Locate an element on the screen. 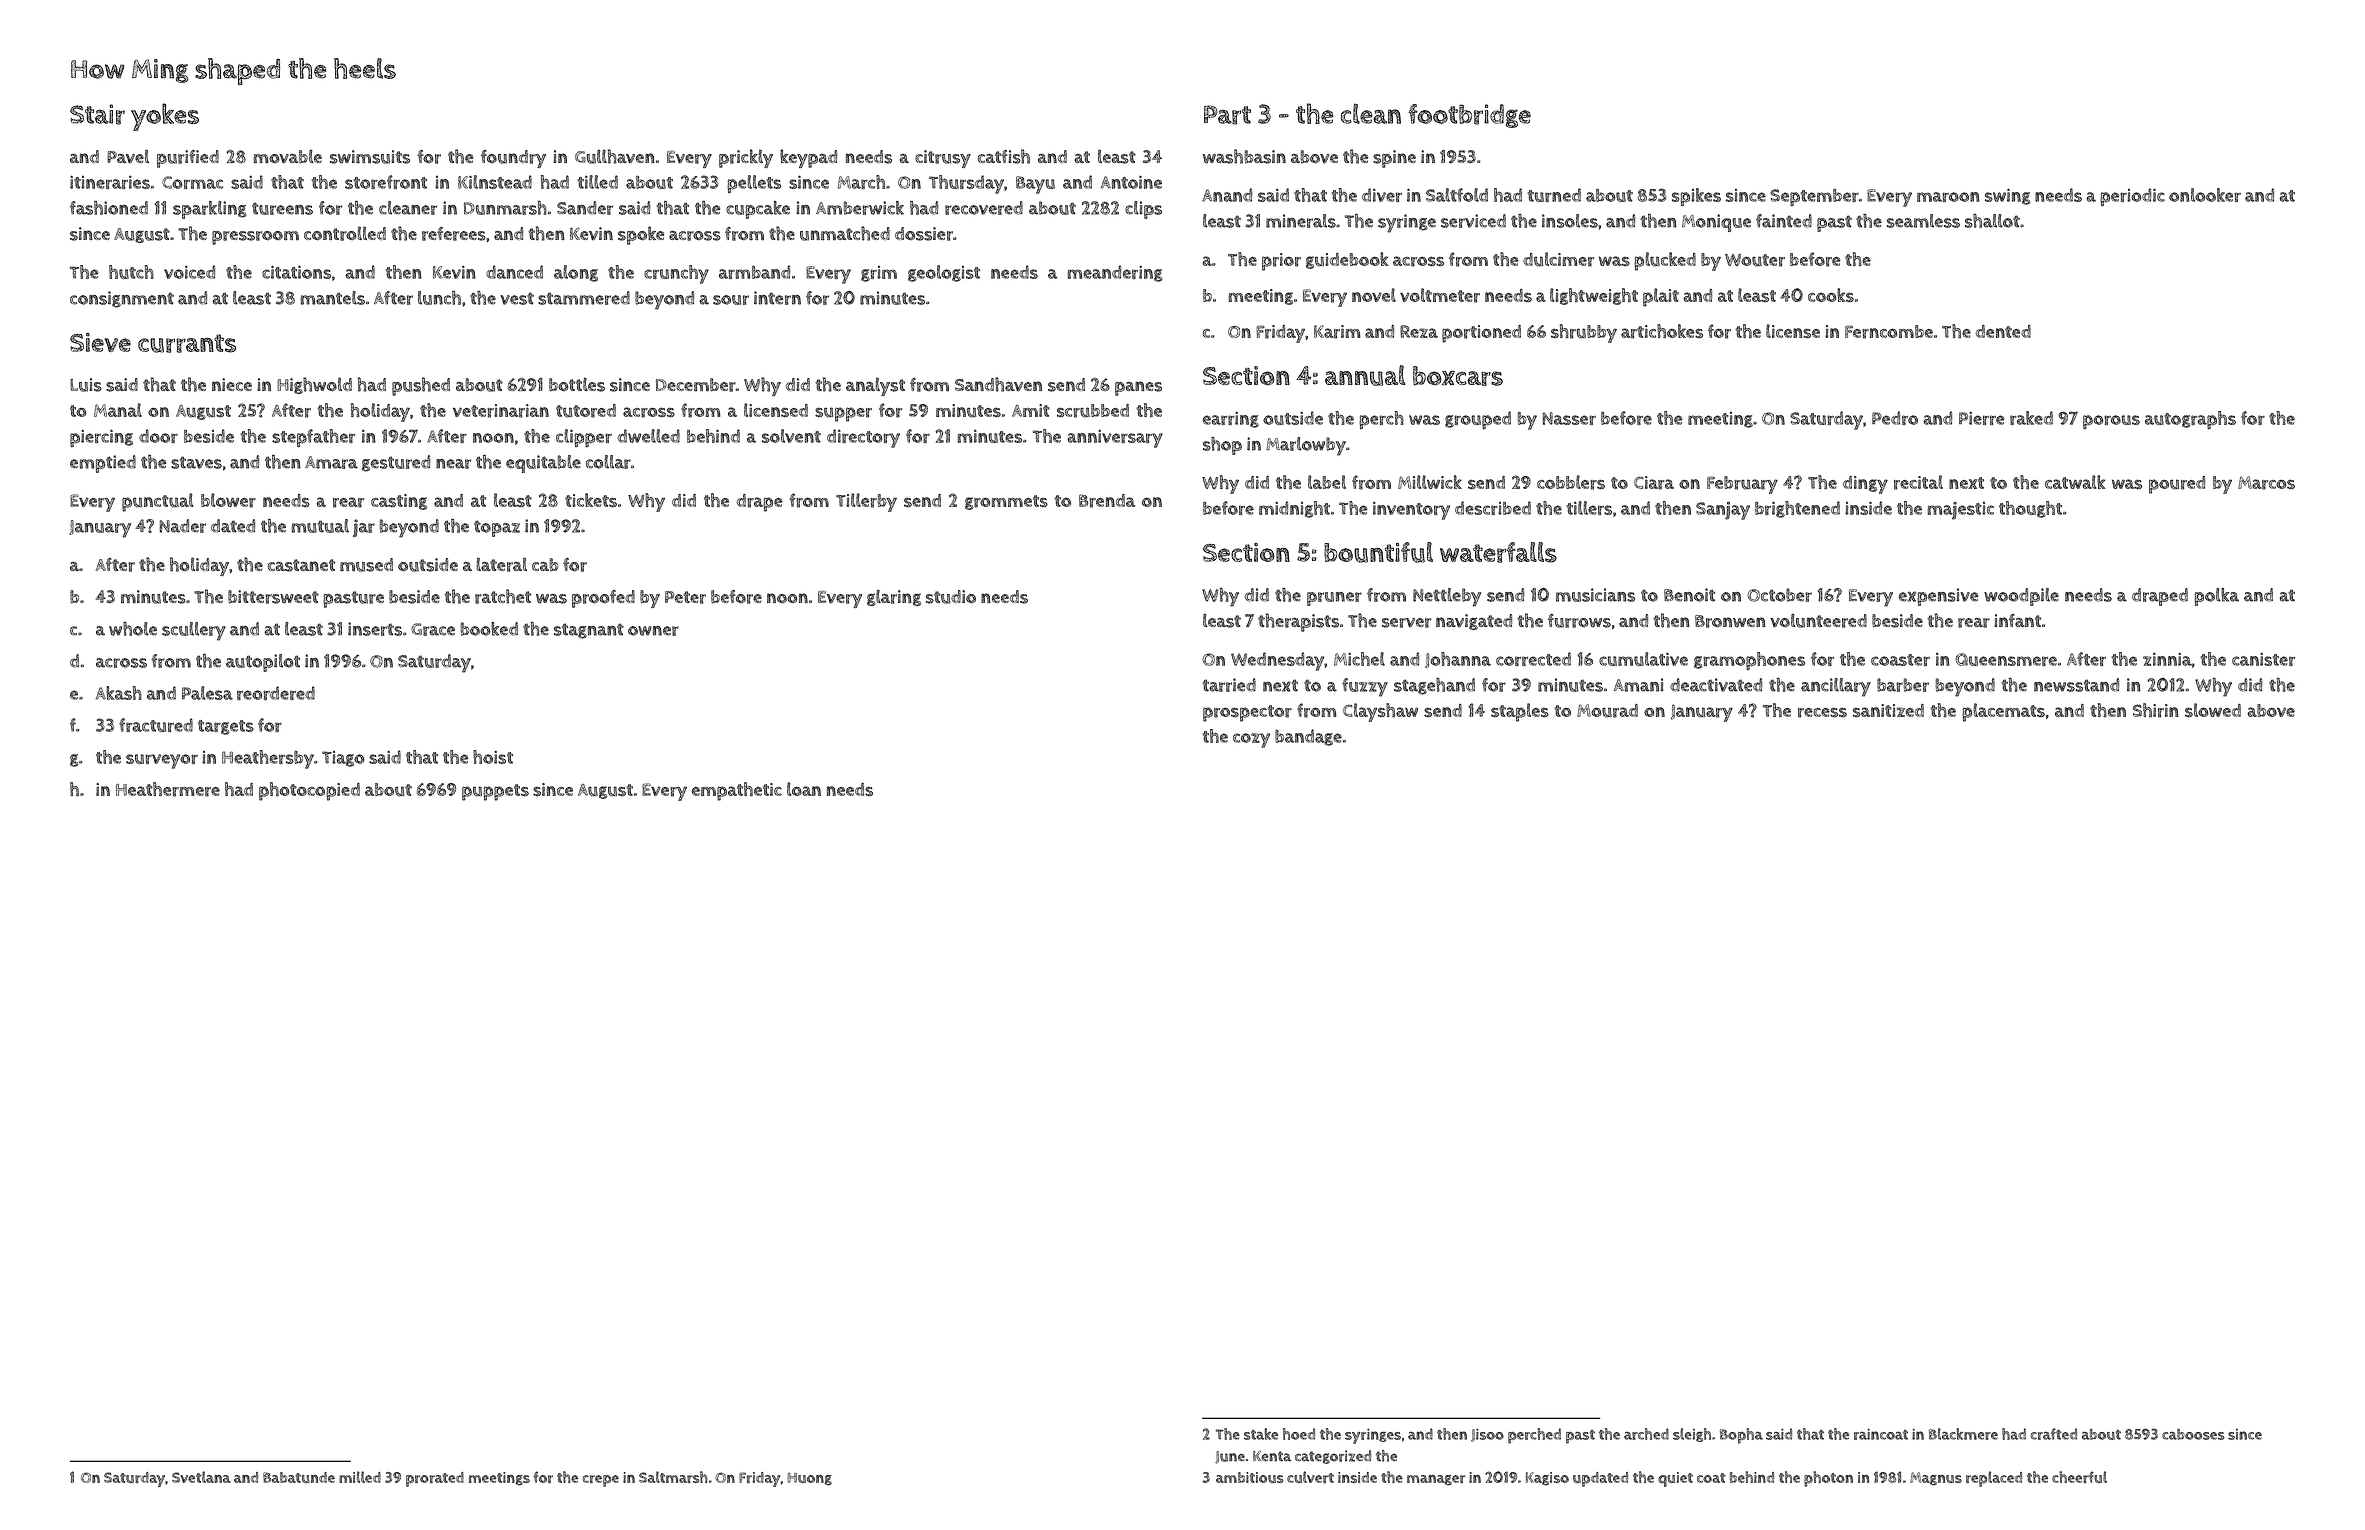 This screenshot has width=2365, height=1530. onlooker is located at coordinates (2205, 195).
